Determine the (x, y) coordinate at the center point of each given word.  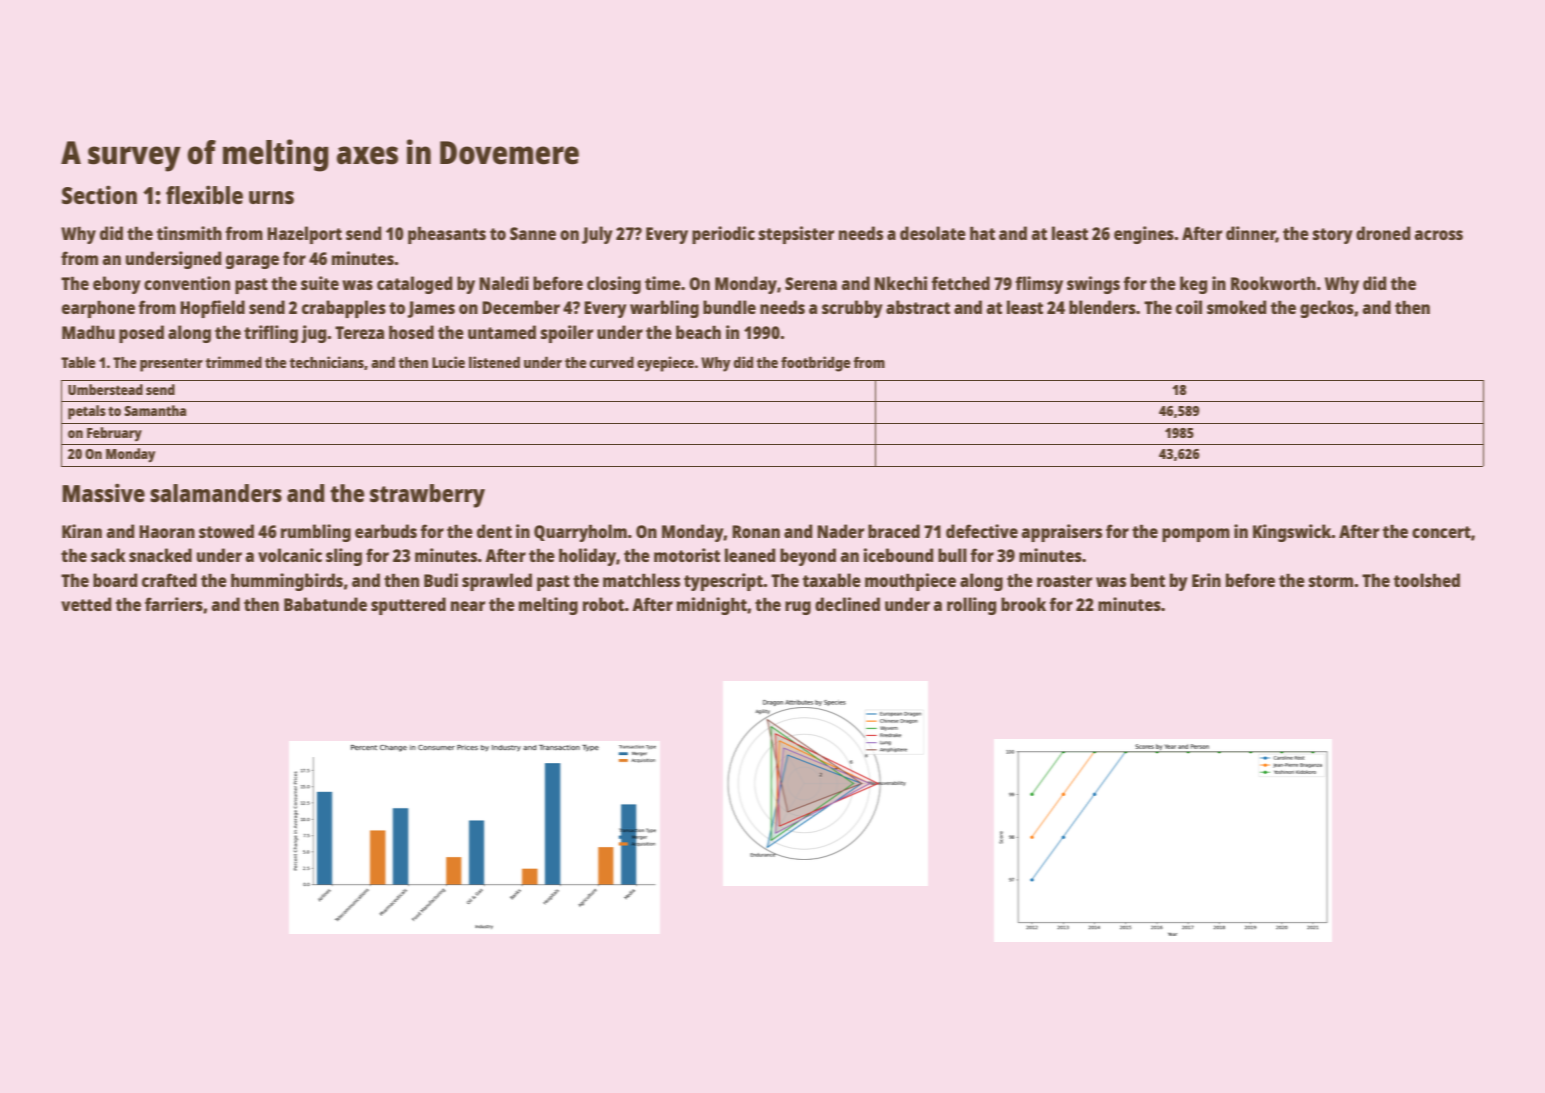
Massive (103, 492)
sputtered (408, 606)
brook (1023, 604)
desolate (933, 233)
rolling (971, 606)
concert (1441, 532)
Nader (840, 531)
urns (271, 197)
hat (982, 233)
